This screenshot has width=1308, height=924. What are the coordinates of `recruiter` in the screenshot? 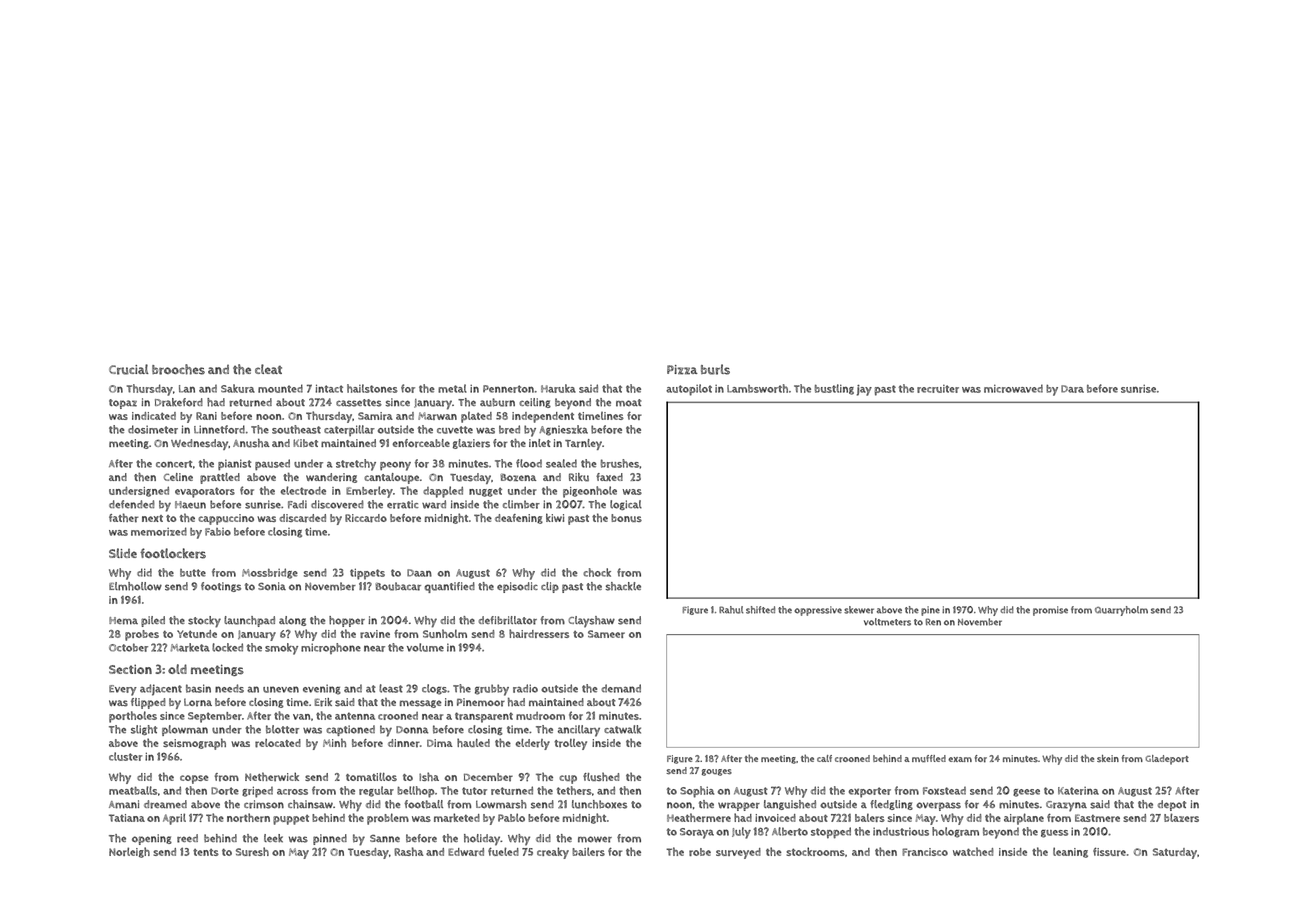 It's located at (938, 389).
